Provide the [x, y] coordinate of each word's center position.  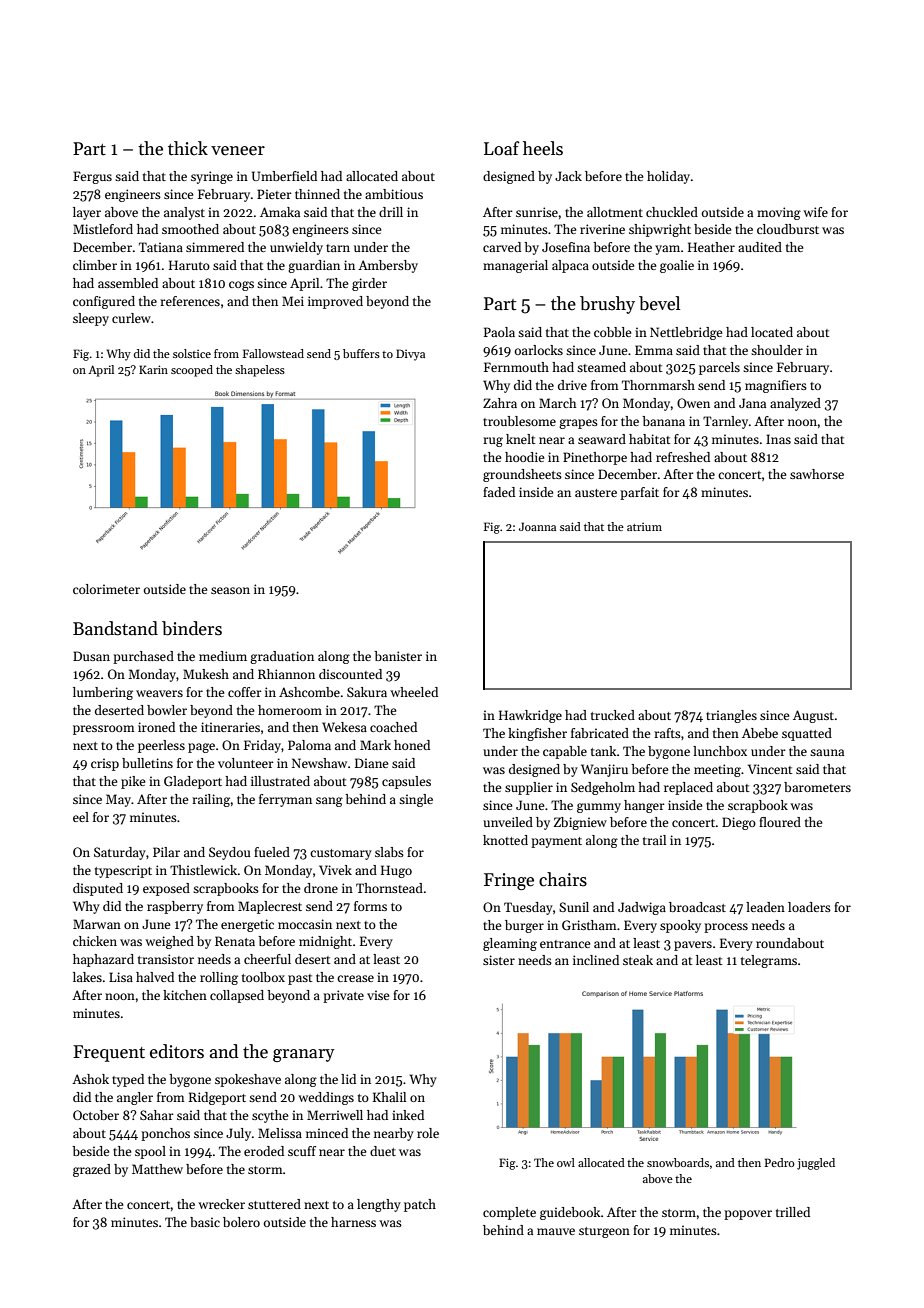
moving [779, 213]
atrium [644, 526]
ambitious [394, 194]
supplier [529, 788]
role [428, 1133]
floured [780, 822]
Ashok [90, 1079]
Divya [410, 355]
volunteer [246, 763]
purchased [143, 657]
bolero [241, 1222]
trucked [613, 715]
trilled [793, 1212]
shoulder [777, 350]
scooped [192, 371]
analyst [184, 213]
